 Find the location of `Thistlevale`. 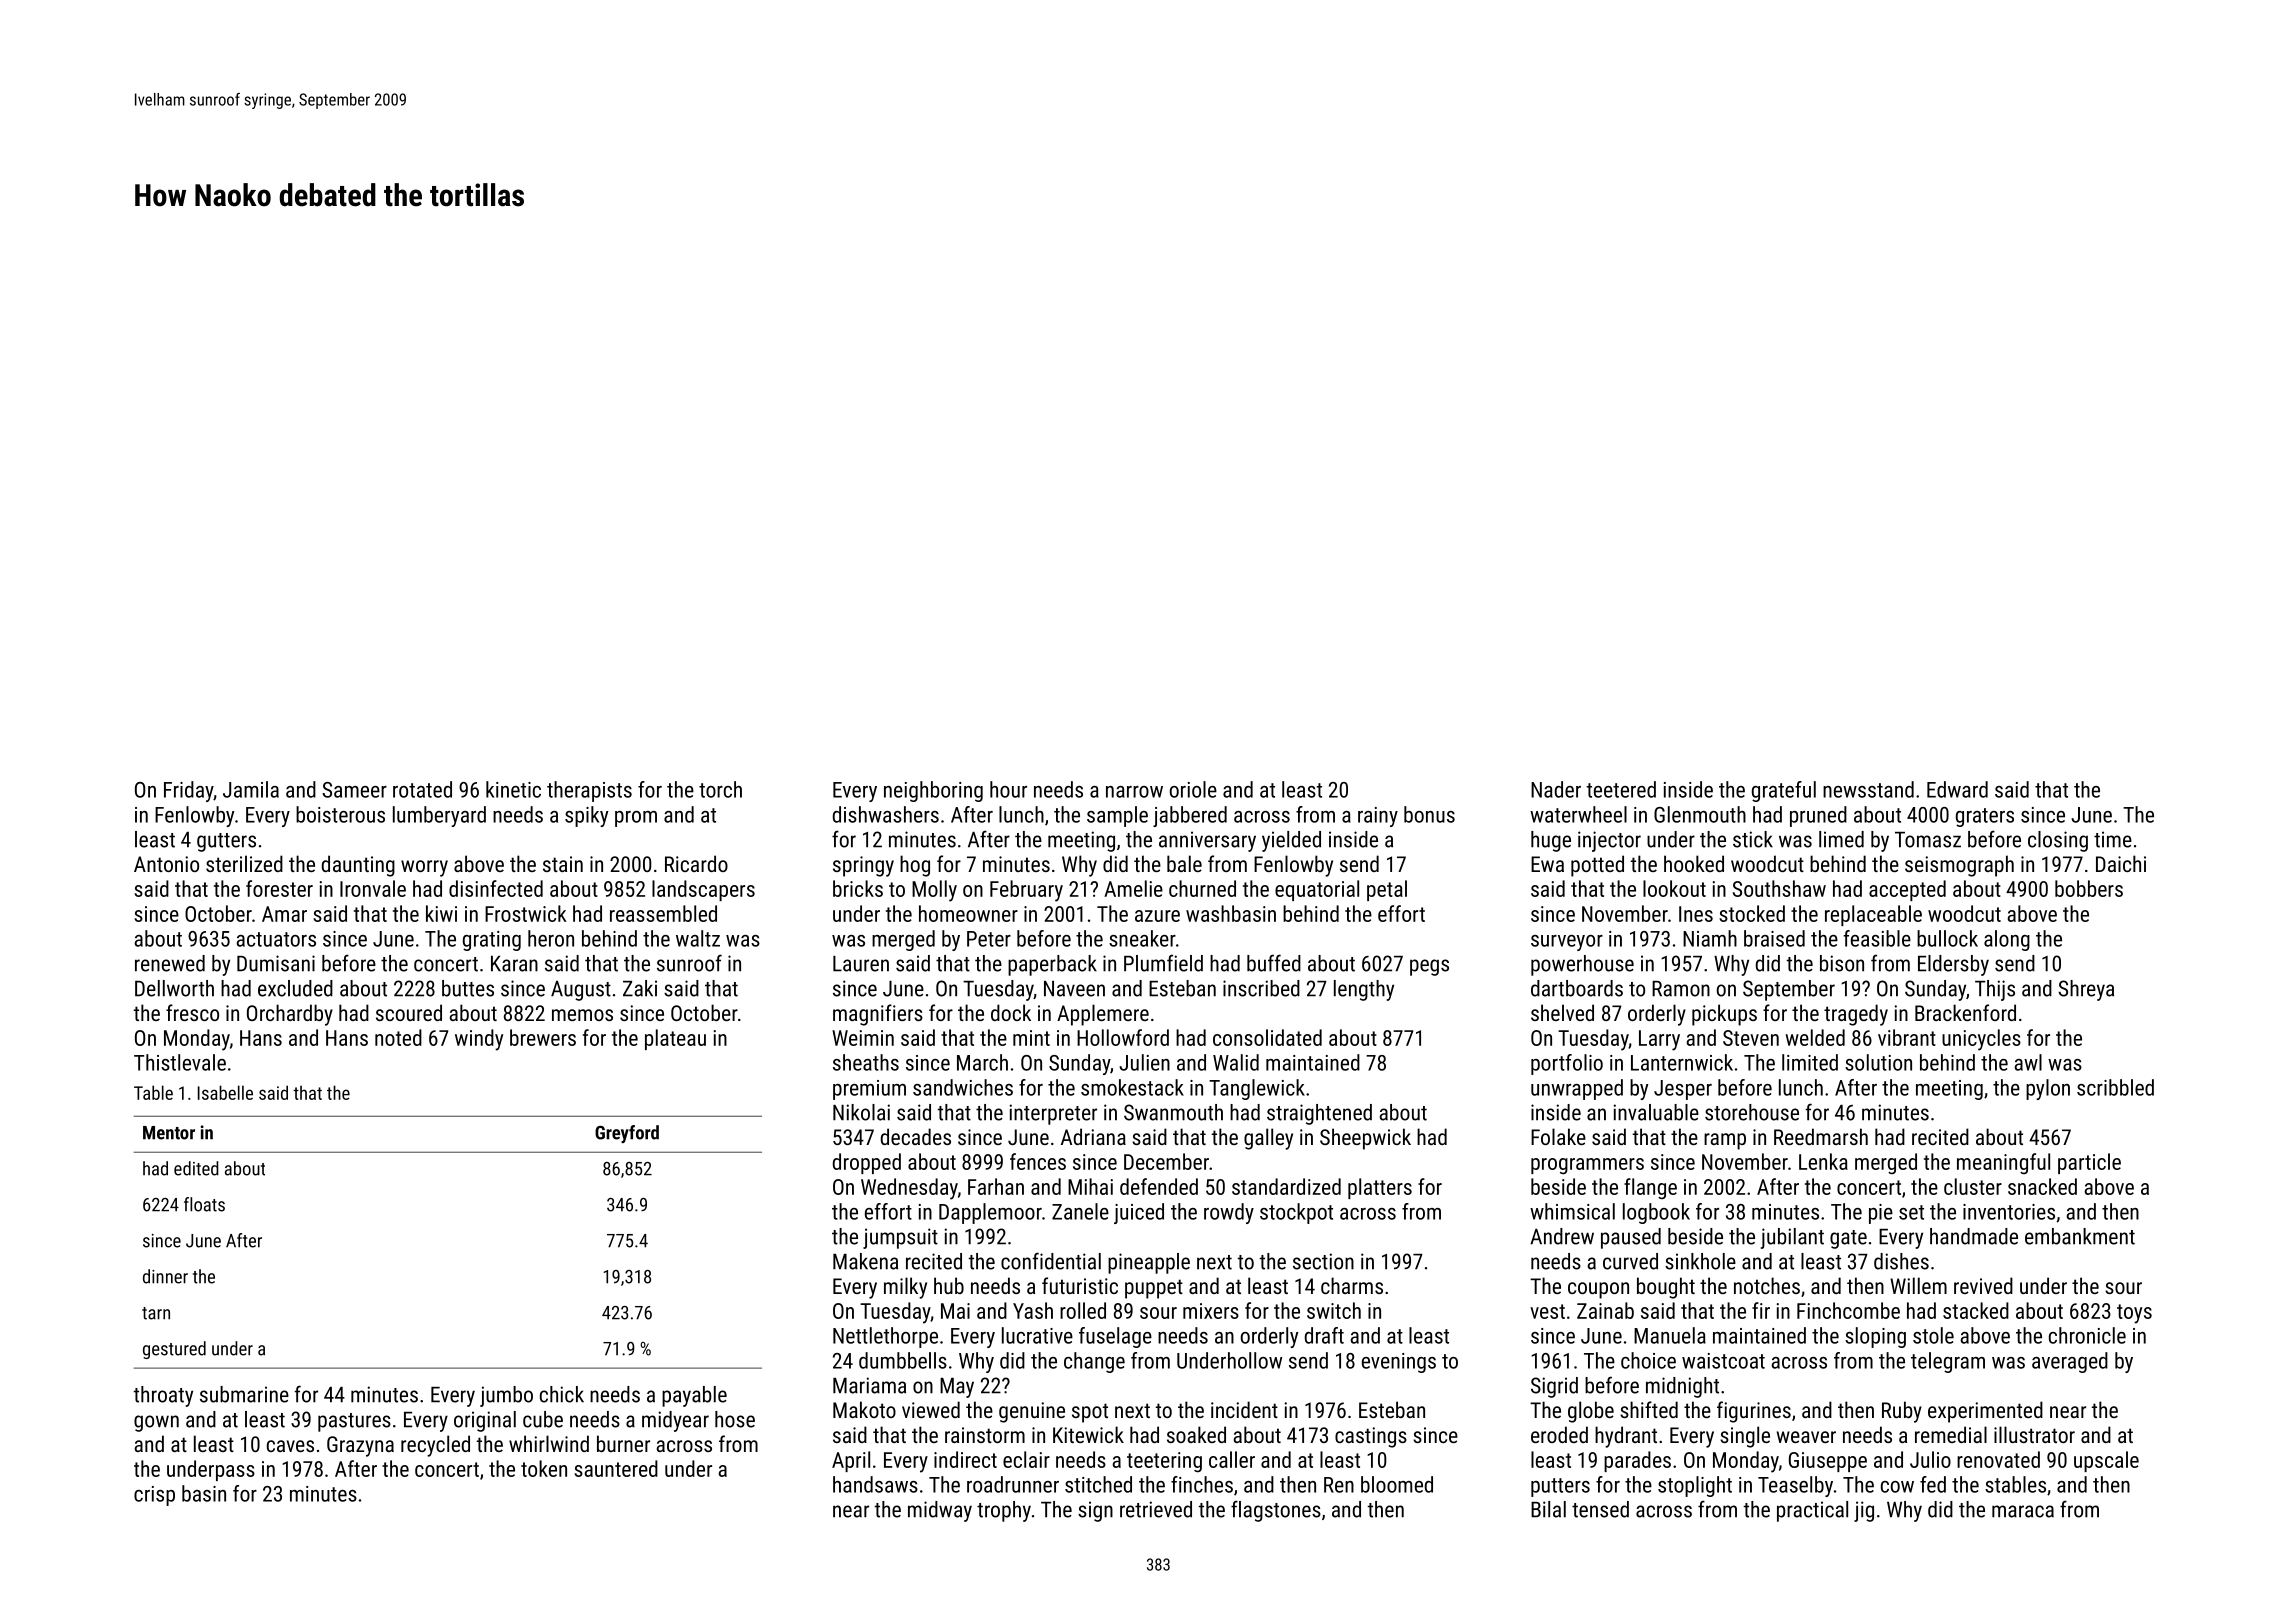

Thistlevale is located at coordinates (180, 1062).
